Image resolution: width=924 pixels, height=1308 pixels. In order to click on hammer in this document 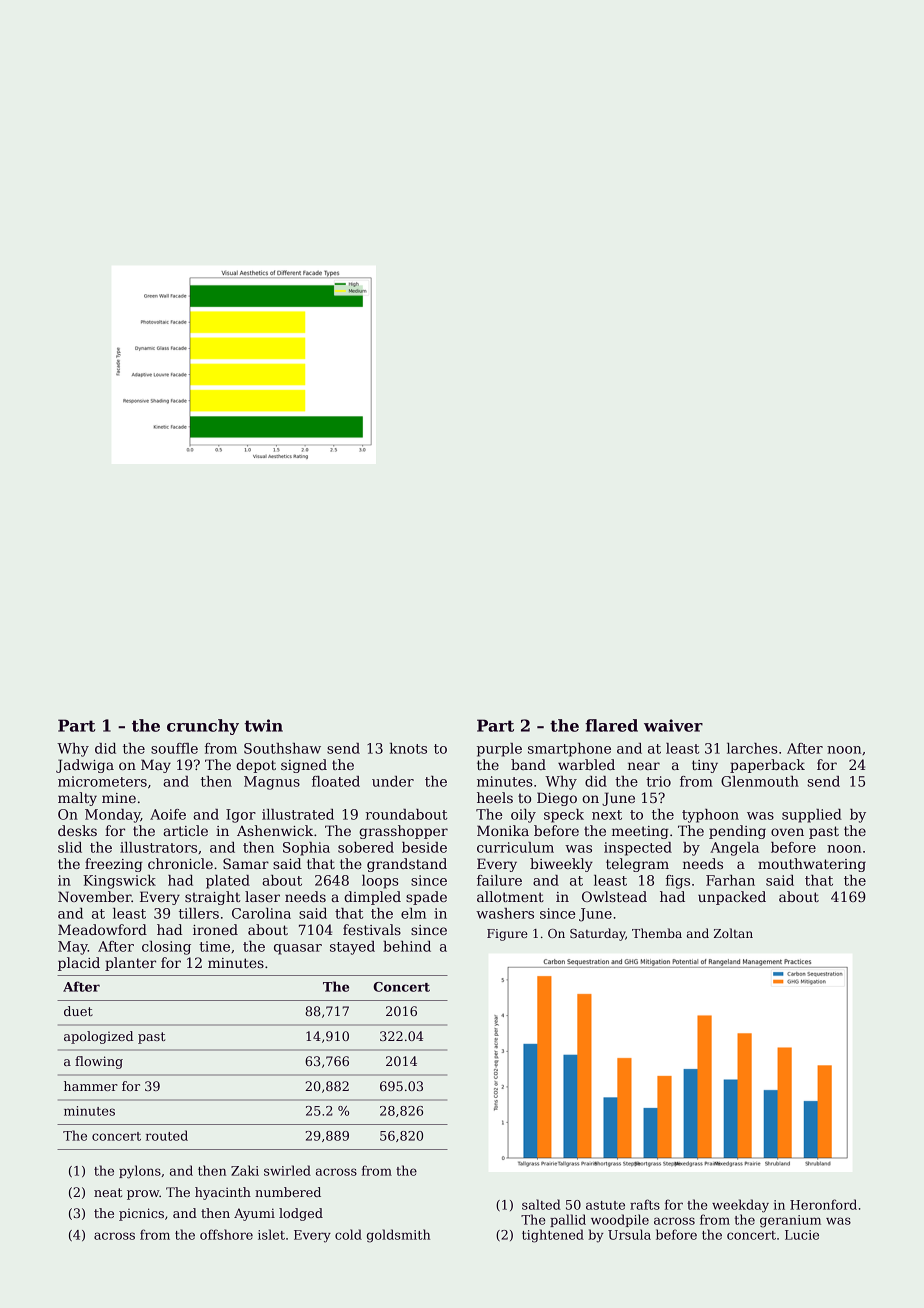, I will do `click(91, 1086)`.
